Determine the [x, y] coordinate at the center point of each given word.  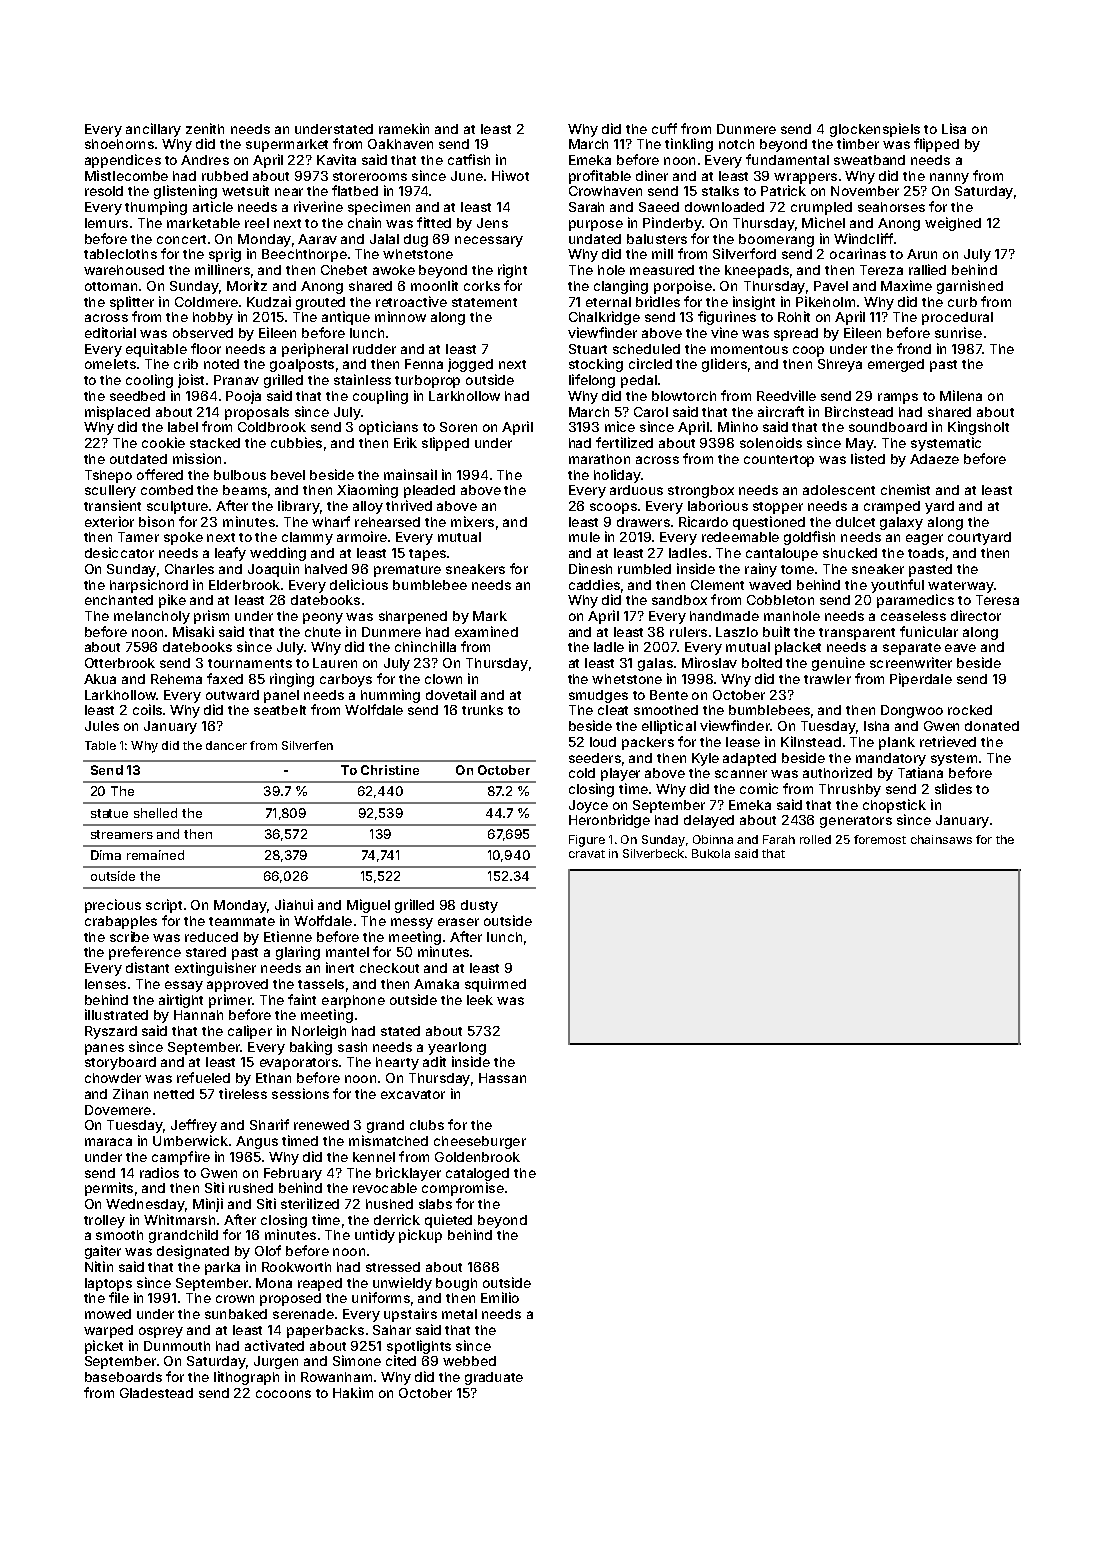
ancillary [153, 130]
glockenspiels [875, 130]
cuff [664, 128]
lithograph [246, 1378]
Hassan [502, 1078]
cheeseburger [480, 1142]
